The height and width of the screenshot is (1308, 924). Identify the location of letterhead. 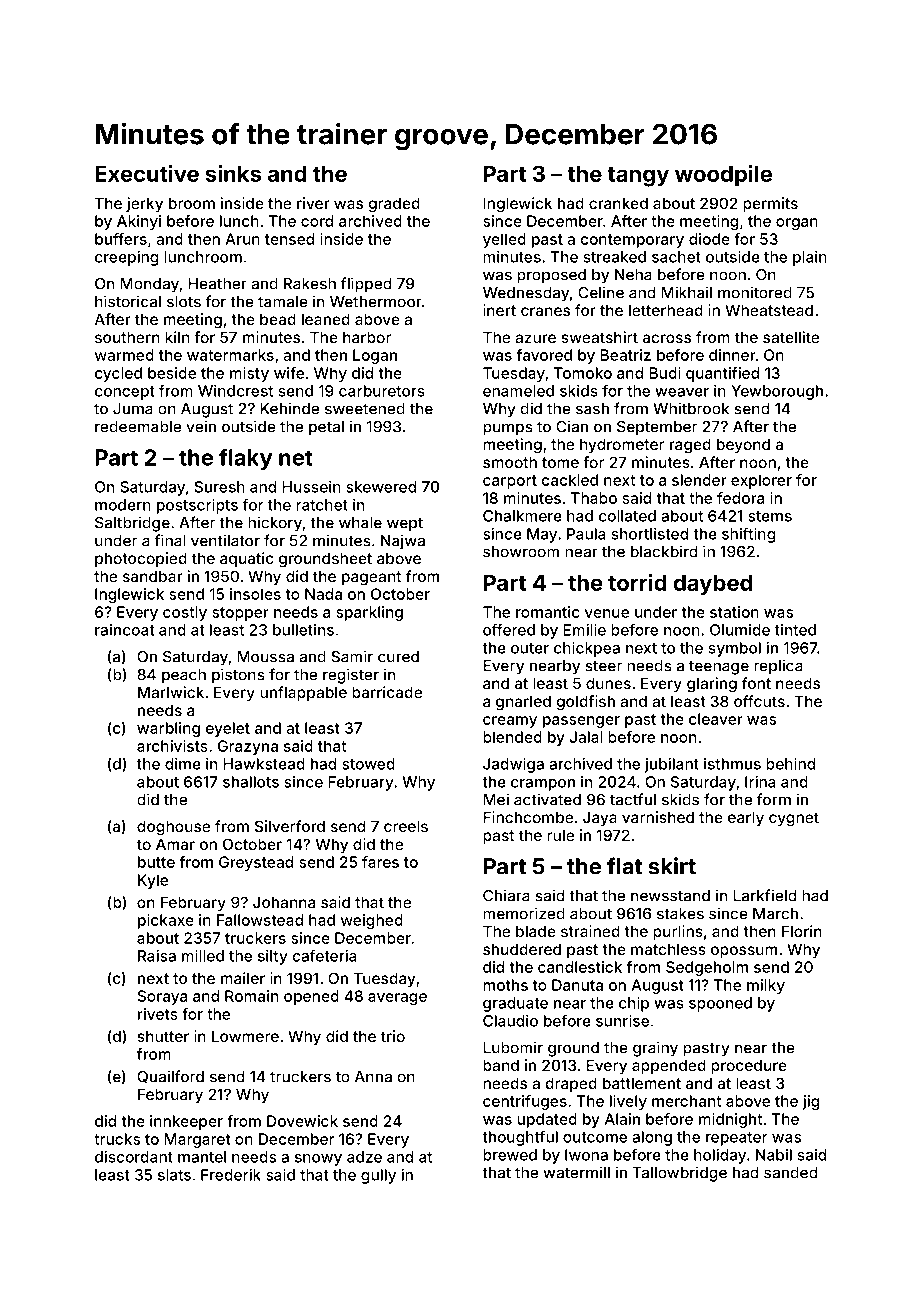
(666, 310).
